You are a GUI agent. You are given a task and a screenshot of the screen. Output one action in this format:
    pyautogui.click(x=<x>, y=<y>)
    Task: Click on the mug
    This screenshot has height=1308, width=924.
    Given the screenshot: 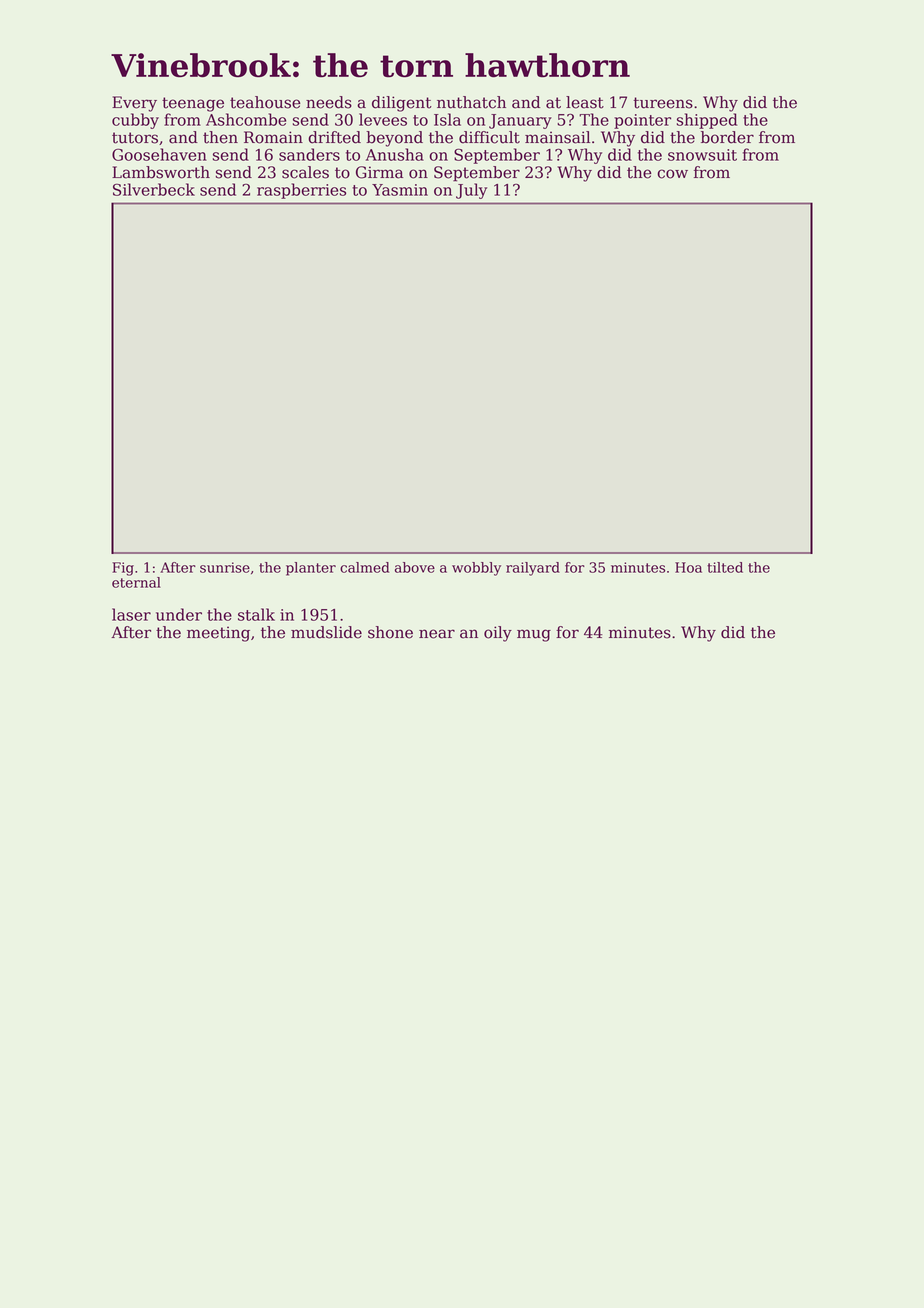 What is the action you would take?
    pyautogui.click(x=534, y=635)
